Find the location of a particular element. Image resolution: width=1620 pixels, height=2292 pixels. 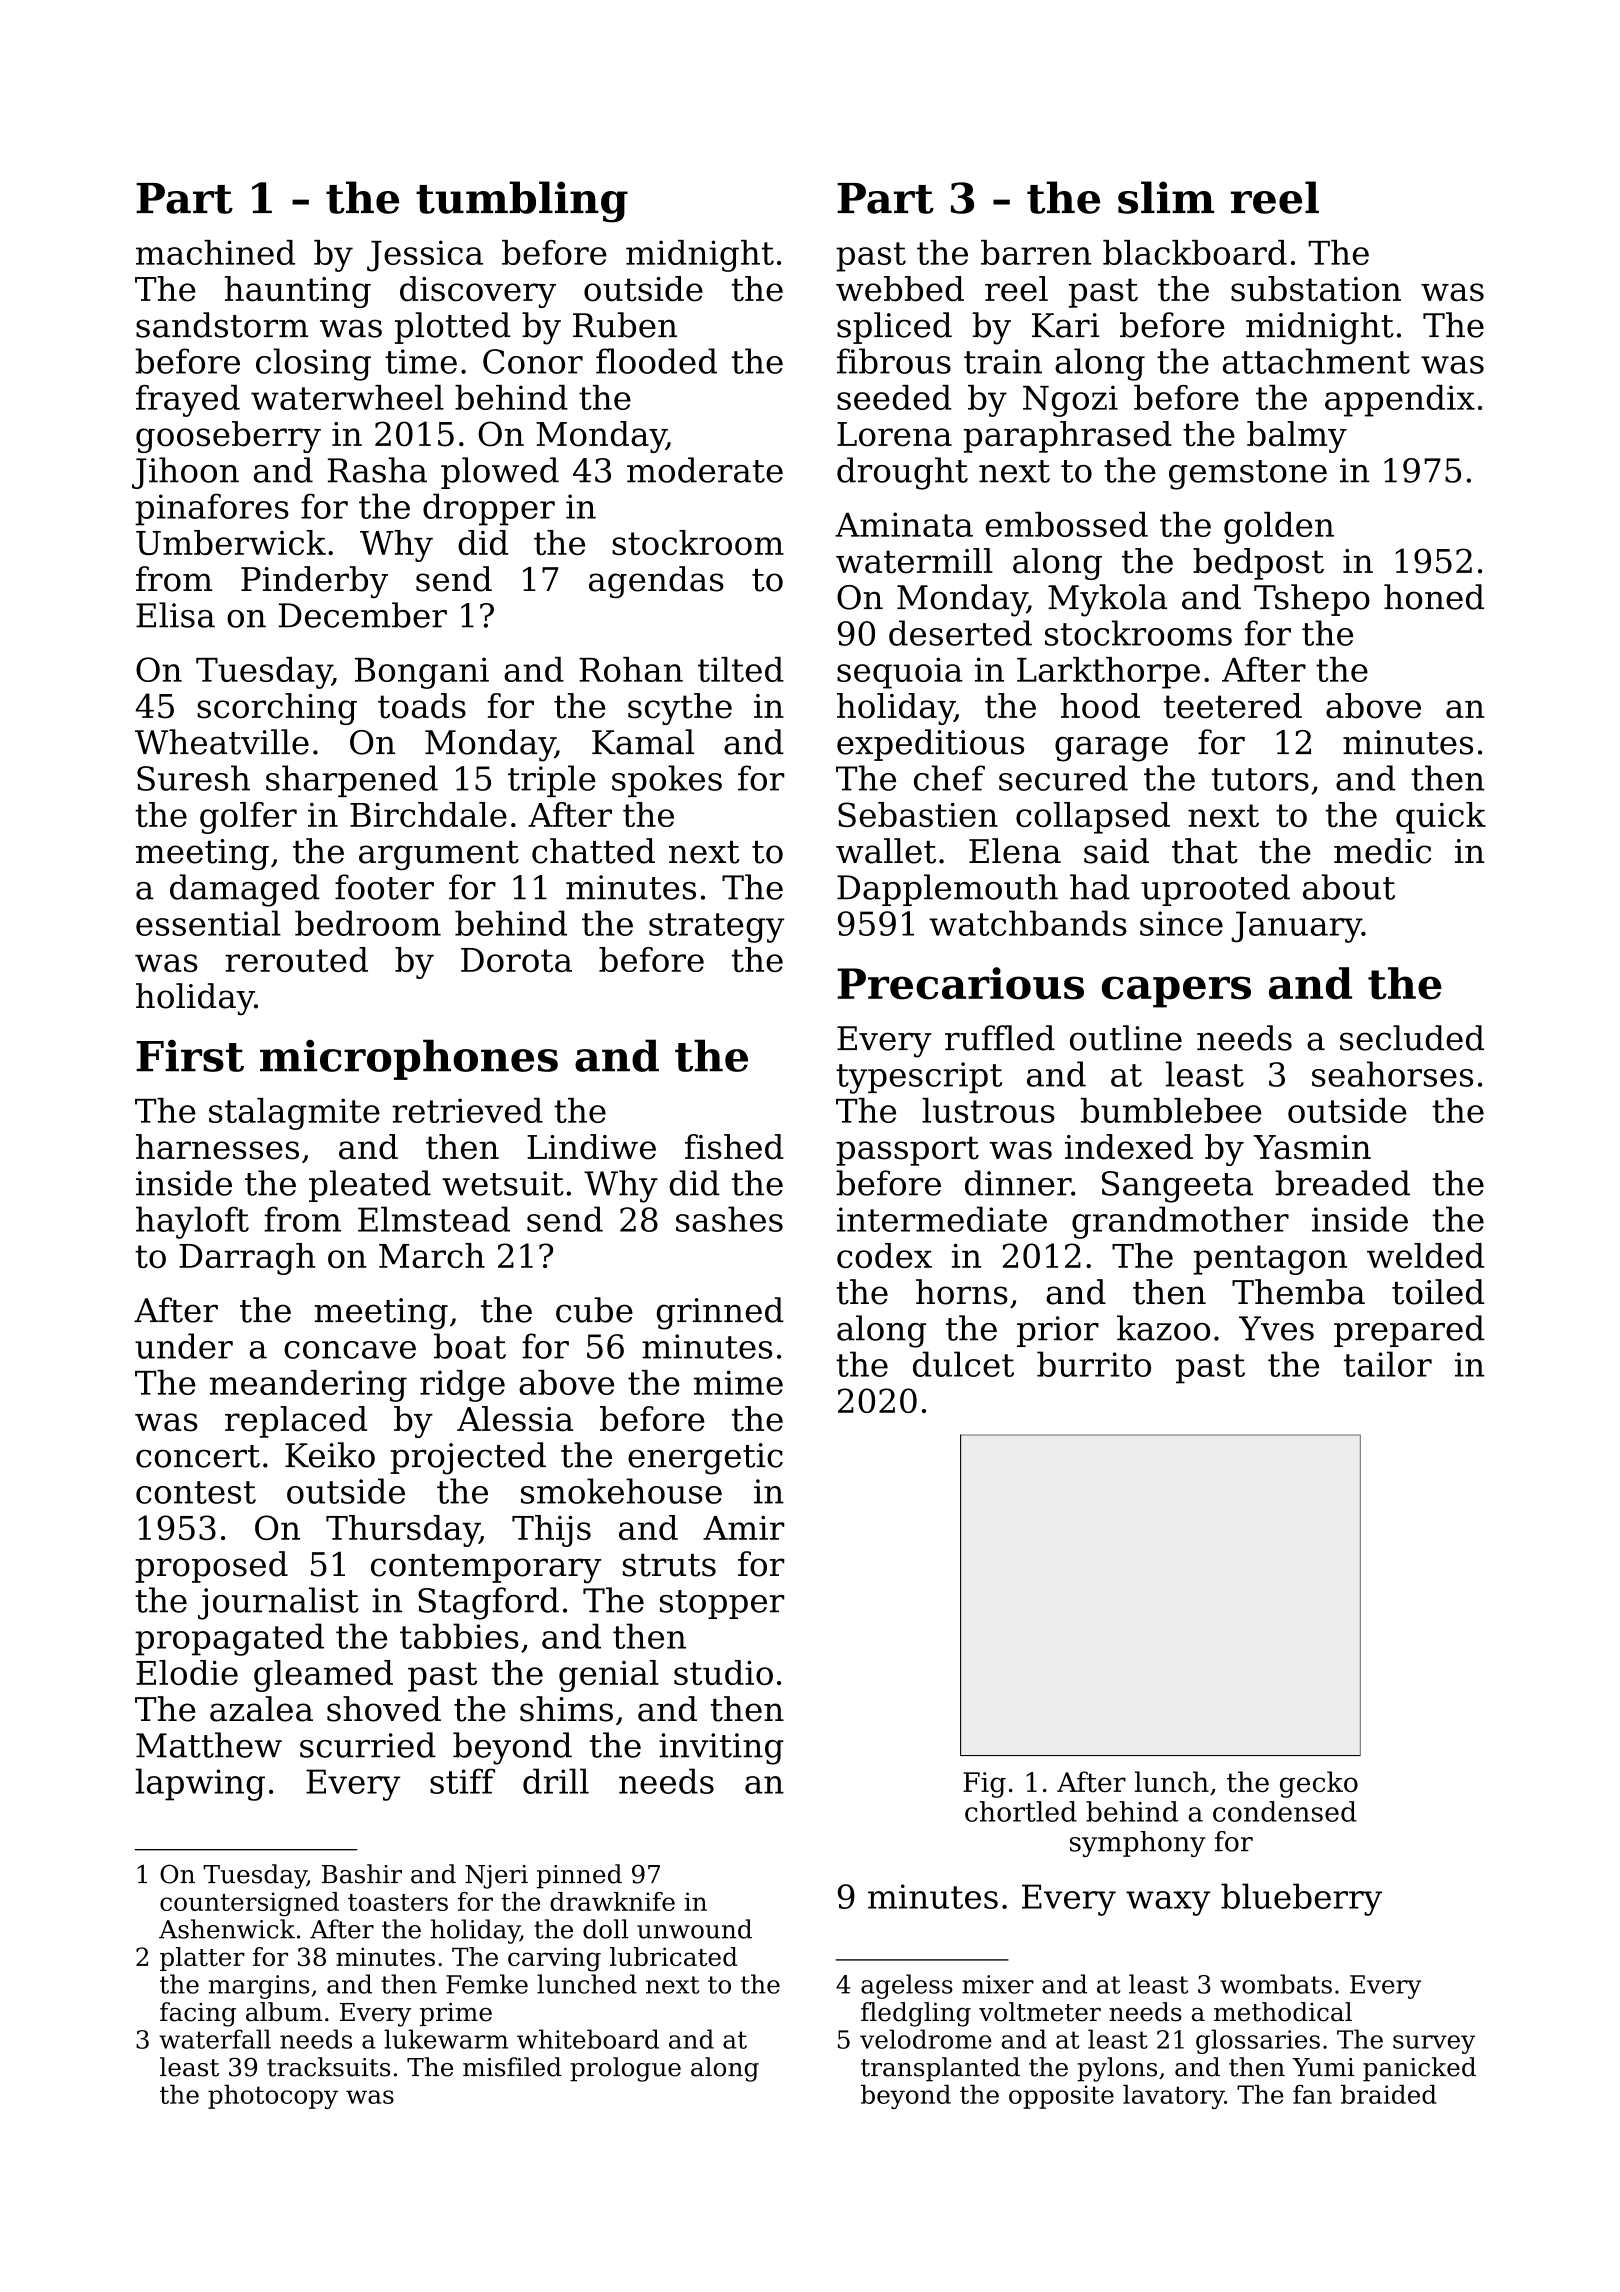

breaded is located at coordinates (1342, 1183).
